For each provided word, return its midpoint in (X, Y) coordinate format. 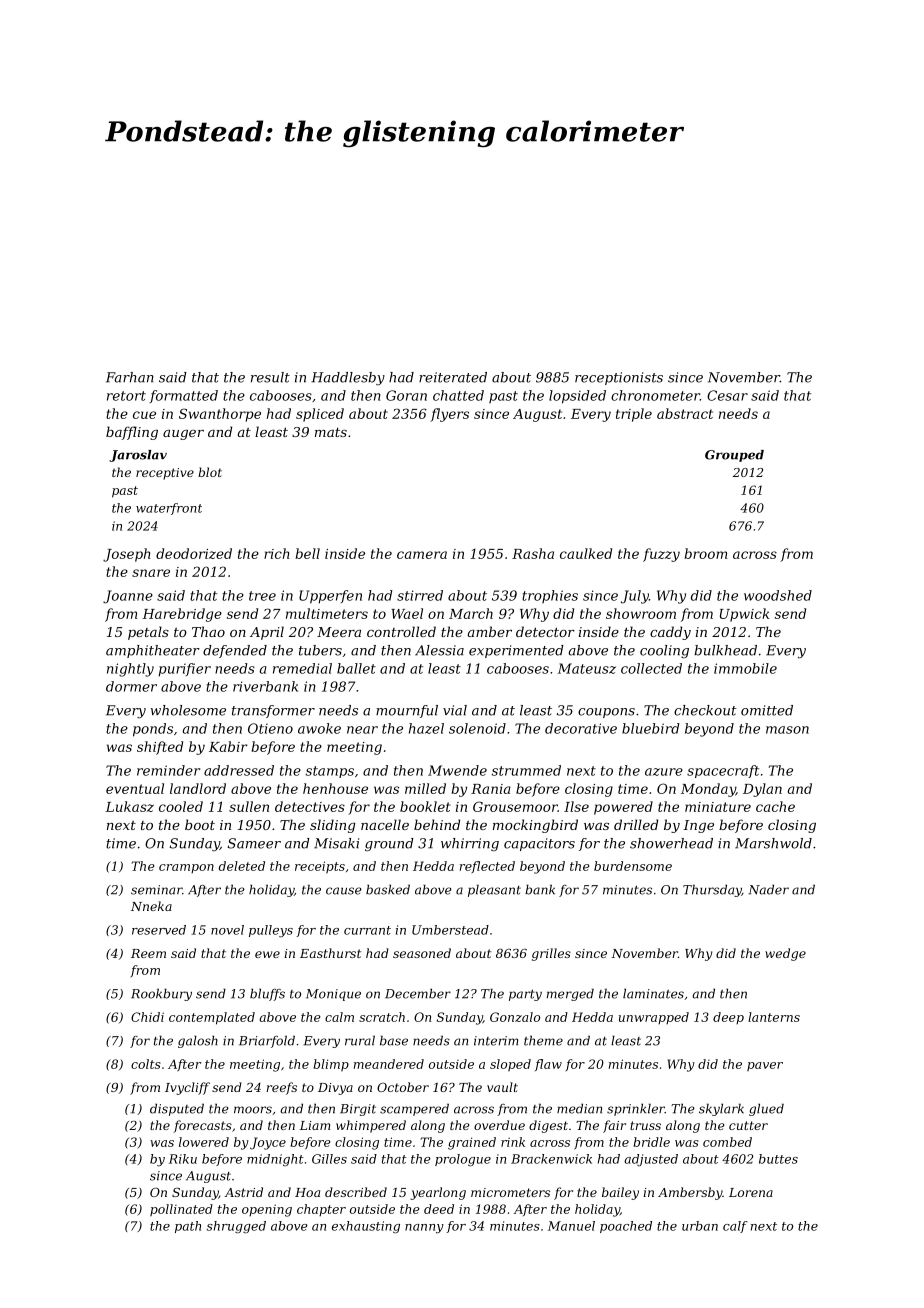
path (188, 1227)
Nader (768, 889)
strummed (526, 770)
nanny (424, 1228)
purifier (184, 670)
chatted (458, 395)
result (270, 377)
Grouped (734, 456)
